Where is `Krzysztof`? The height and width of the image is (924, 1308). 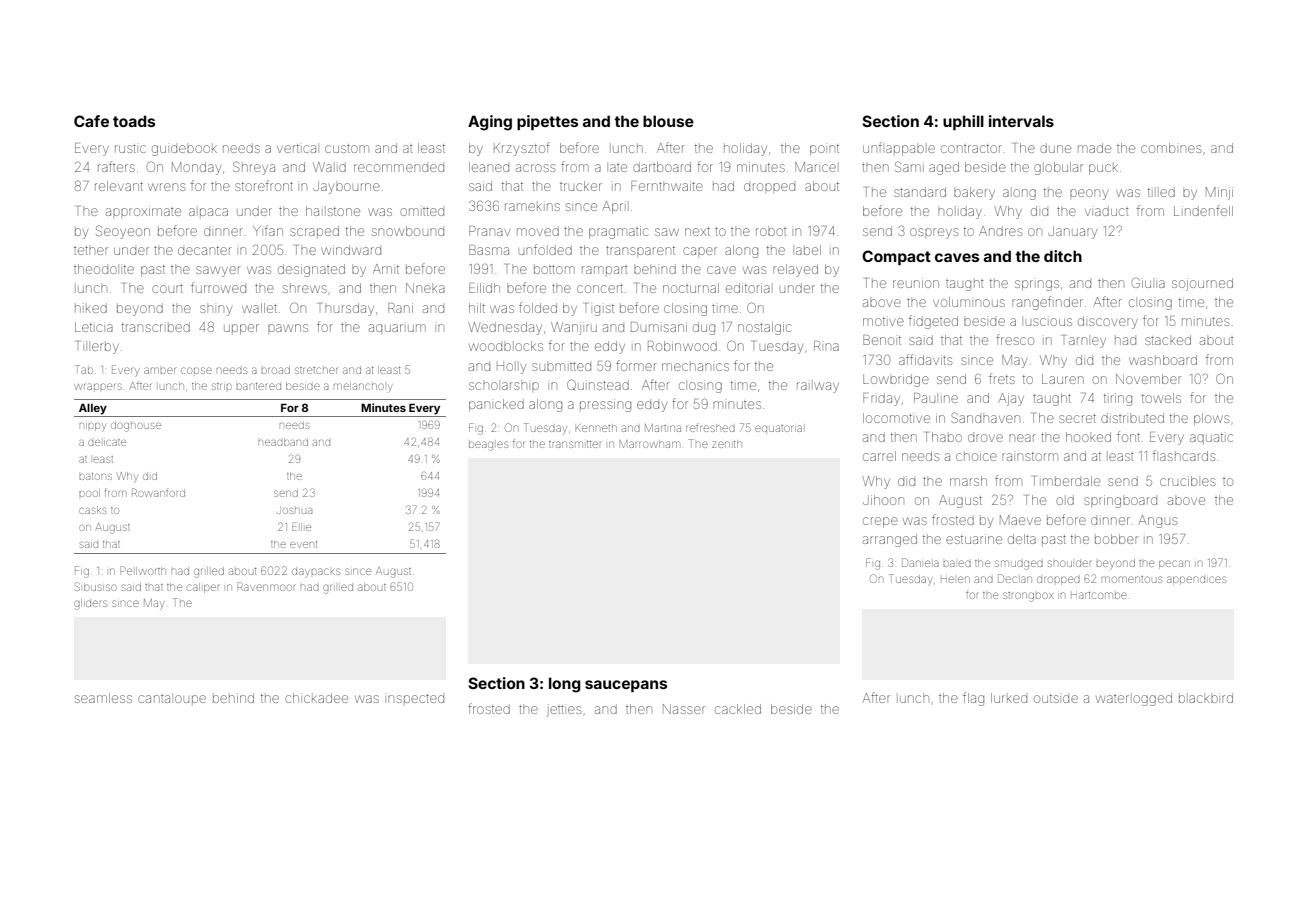
Krzysztof is located at coordinates (522, 149).
